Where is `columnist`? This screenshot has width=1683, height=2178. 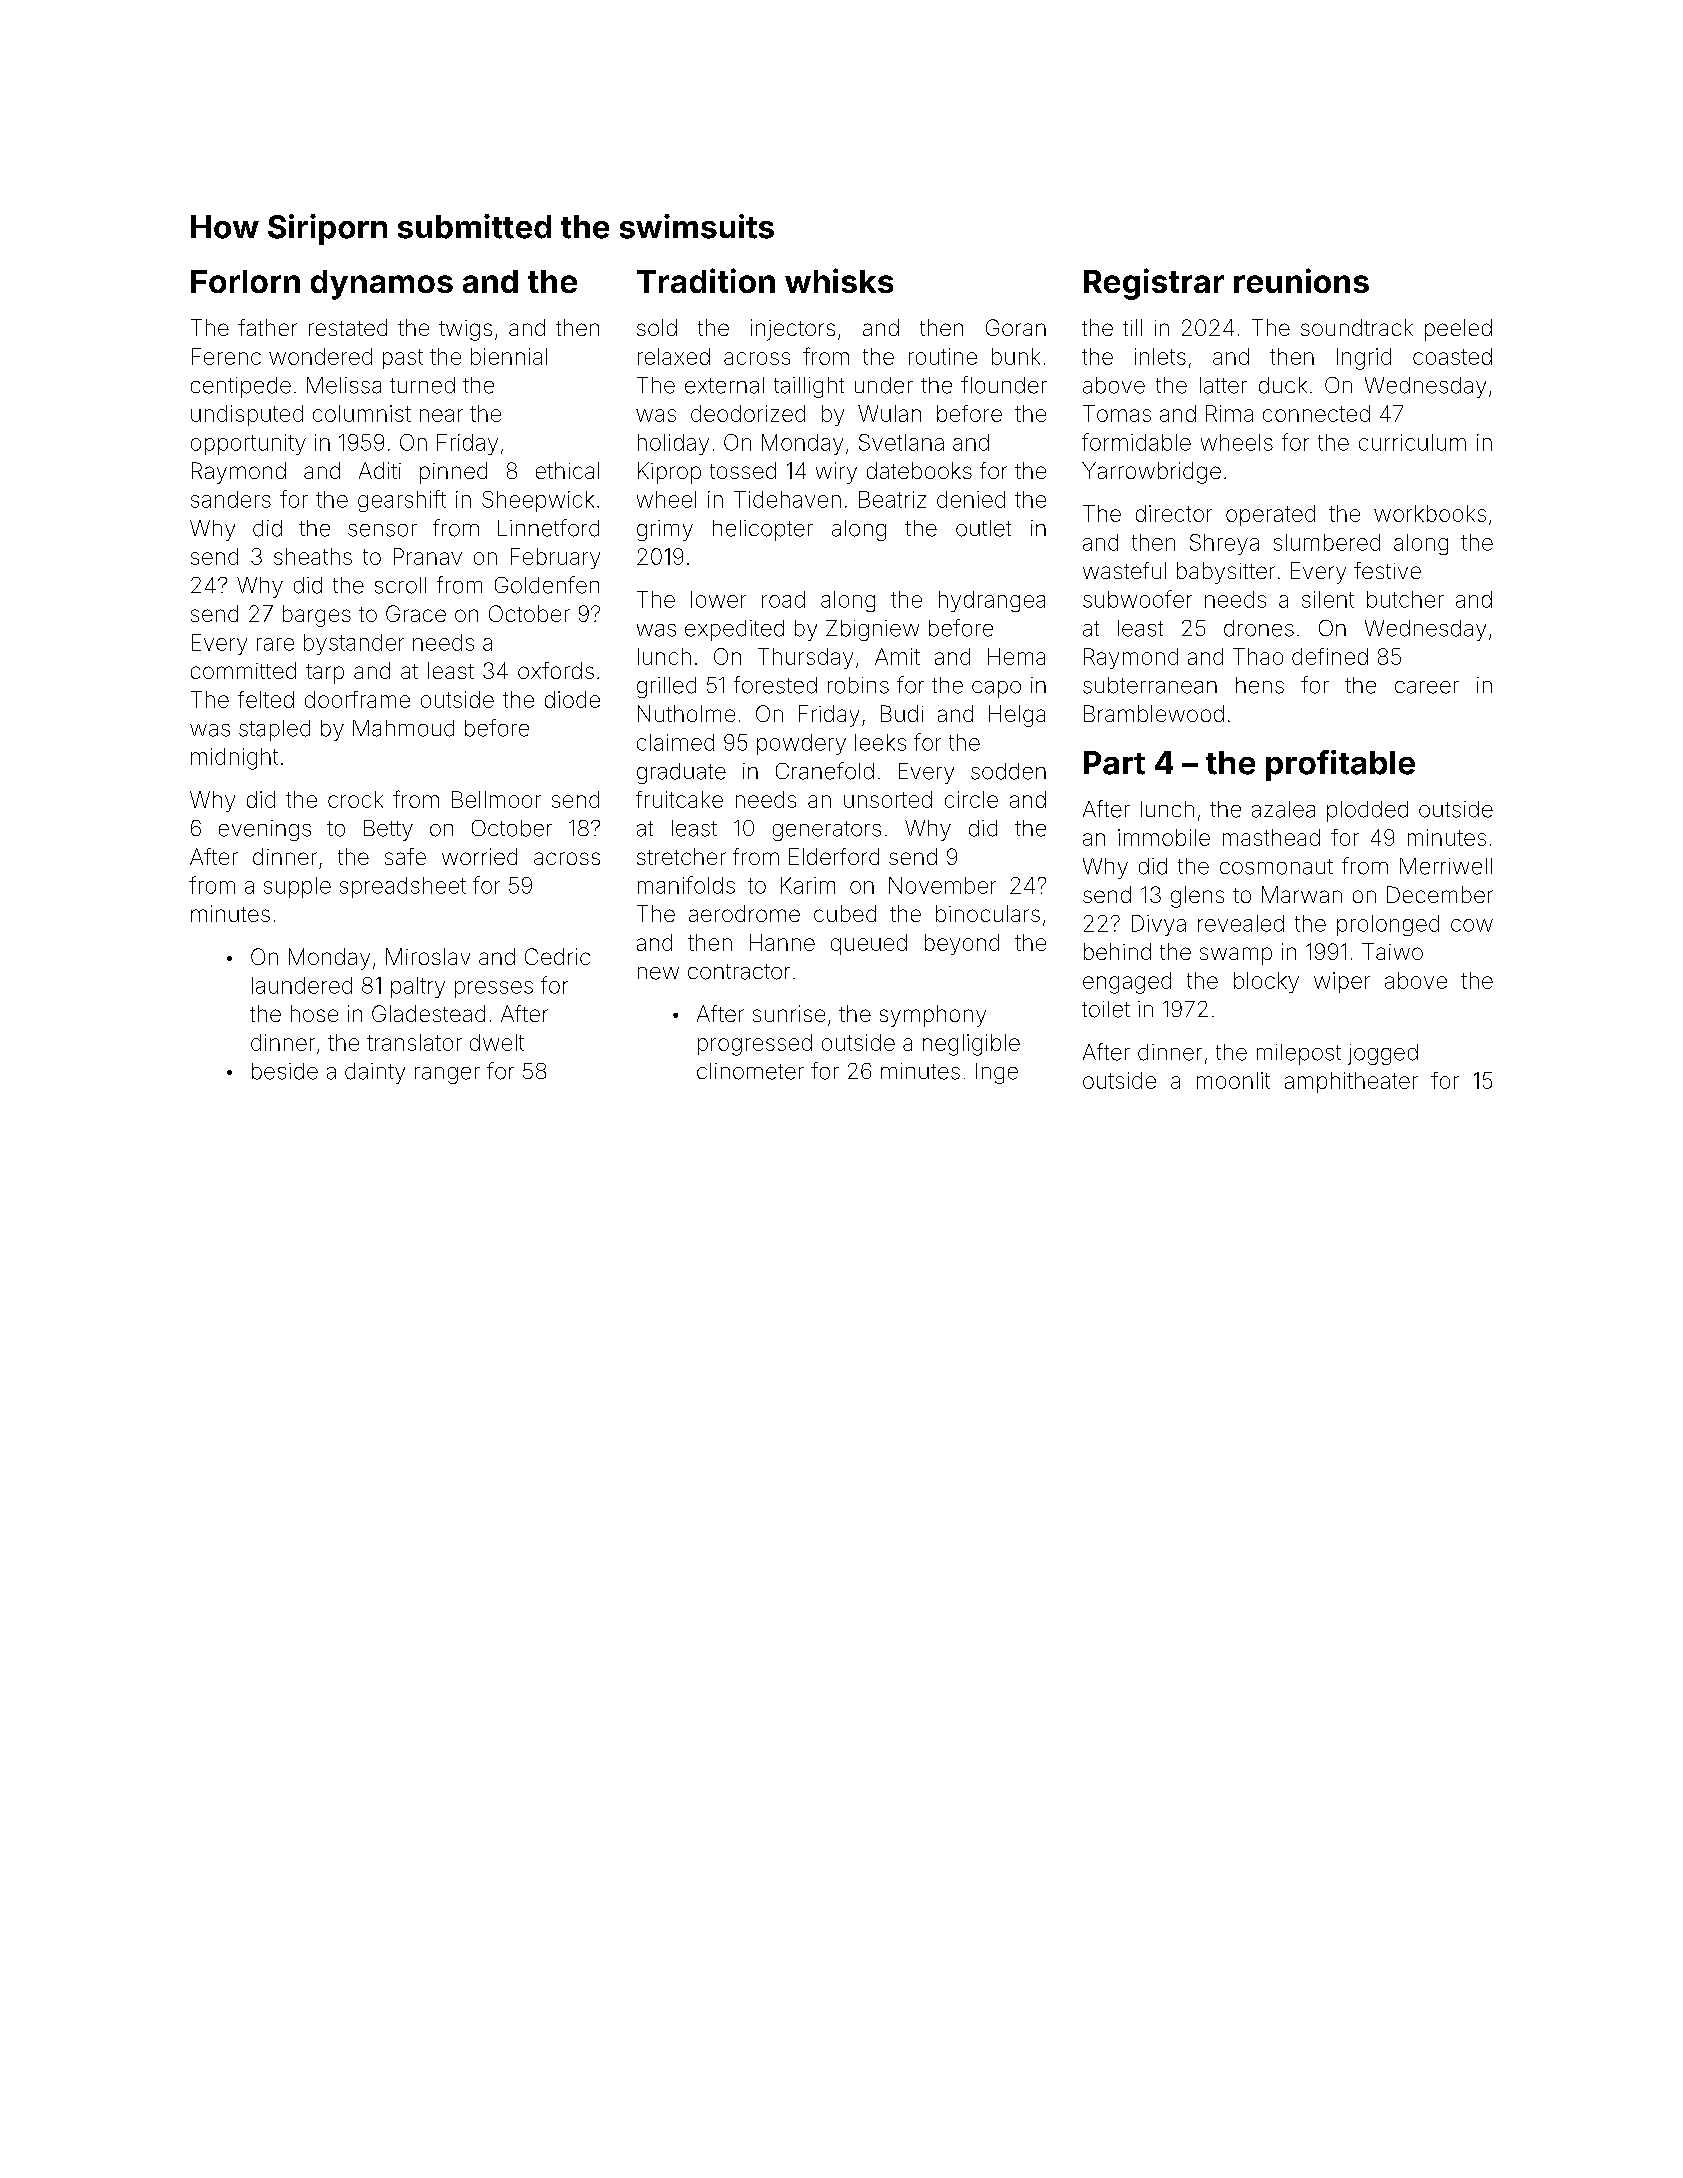
columnist is located at coordinates (362, 413).
